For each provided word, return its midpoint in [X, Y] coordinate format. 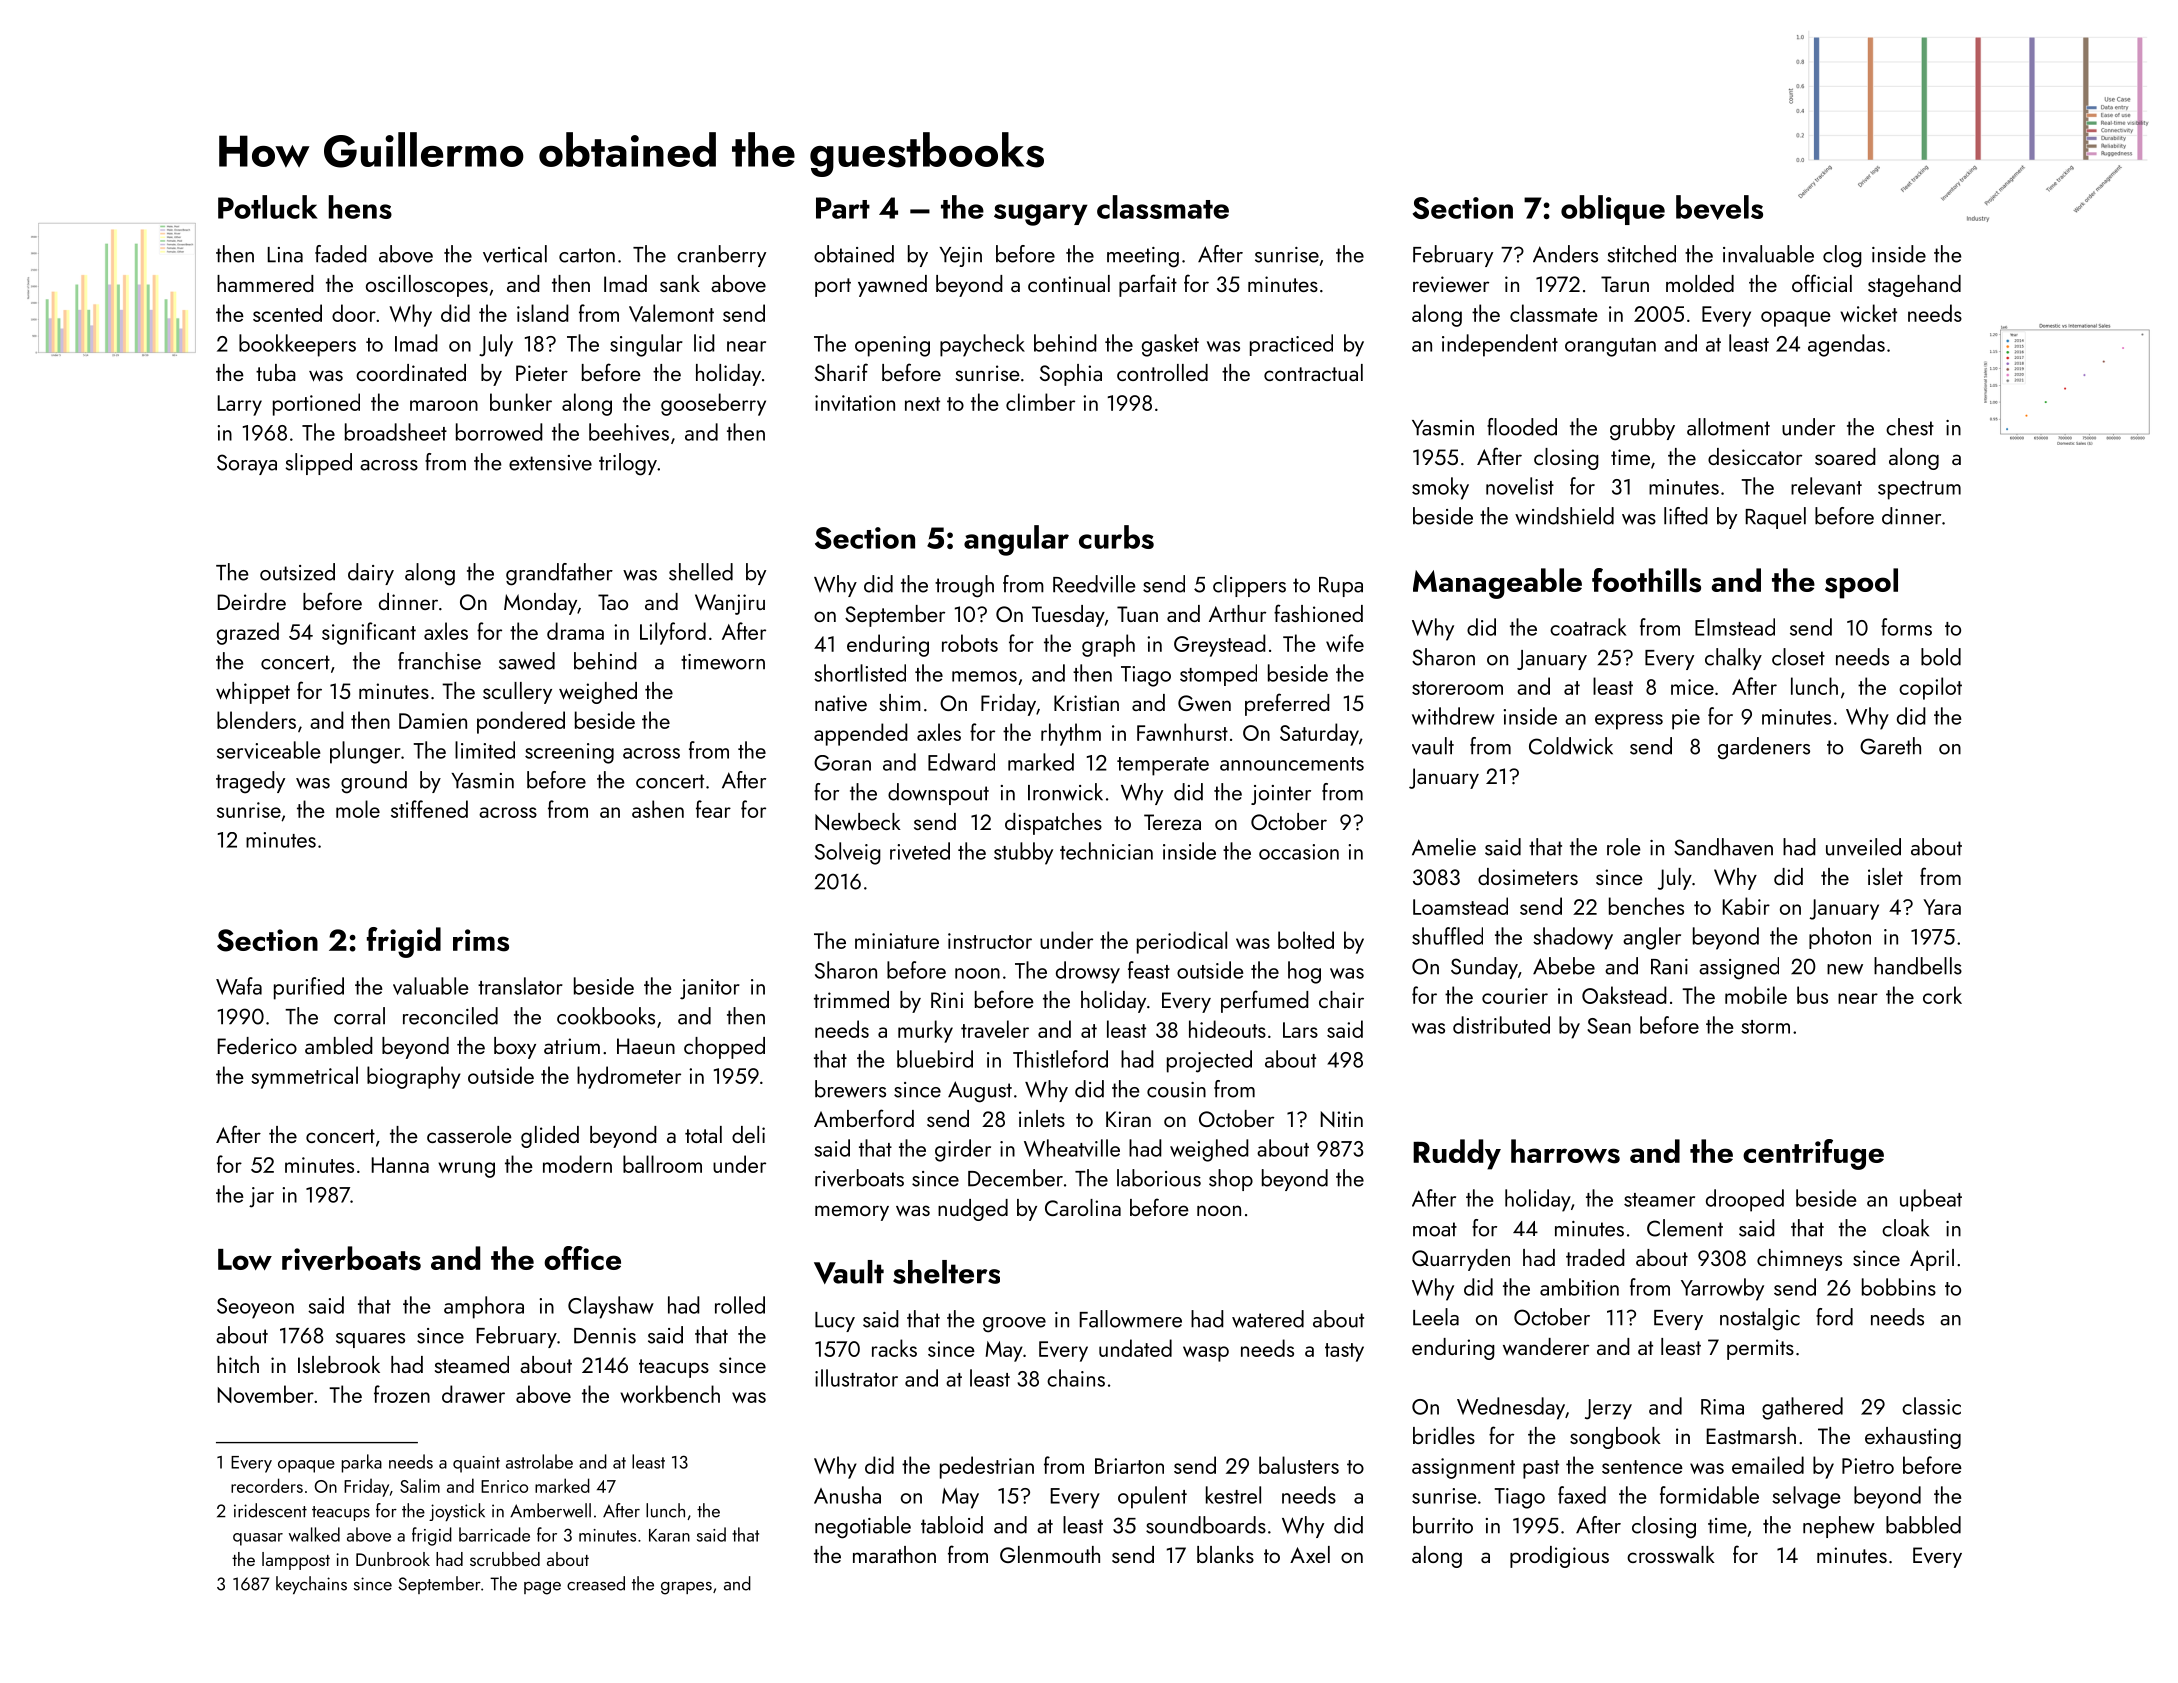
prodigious [1559, 1557]
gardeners [1764, 748]
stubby [1023, 853]
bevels [1719, 207]
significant [369, 633]
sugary [1041, 215]
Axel [1310, 1554]
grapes [686, 1588]
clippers [1249, 586]
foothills [1646, 580]
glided [550, 1137]
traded [1595, 1257]
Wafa [239, 986]
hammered [265, 283]
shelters [946, 1272]
